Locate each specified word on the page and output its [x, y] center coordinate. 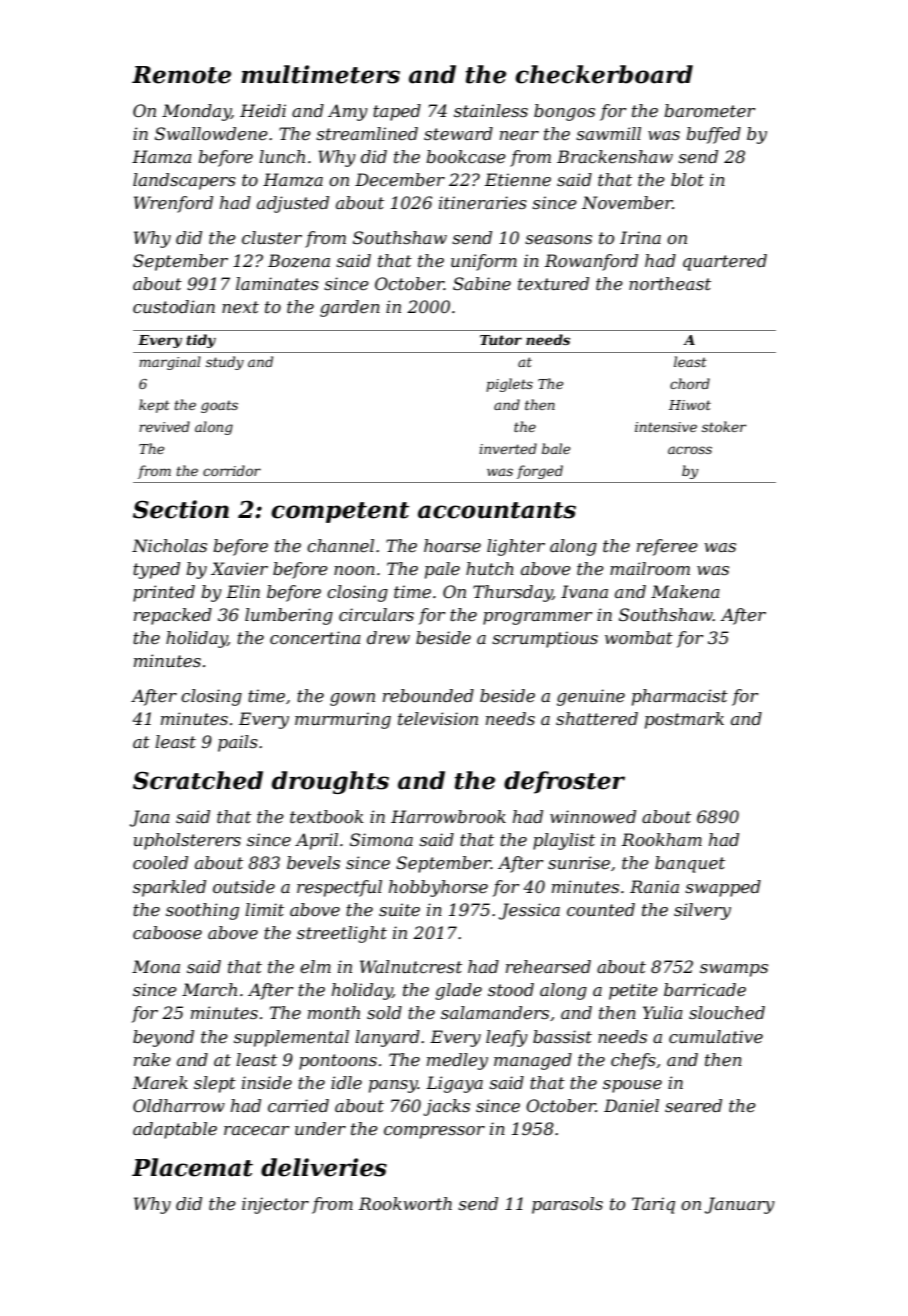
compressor [434, 1132]
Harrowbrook [448, 816]
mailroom [650, 568]
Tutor [501, 340]
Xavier [239, 568]
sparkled [169, 888]
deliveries [324, 1167]
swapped [723, 888]
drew [388, 637]
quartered [725, 262]
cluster [272, 237]
